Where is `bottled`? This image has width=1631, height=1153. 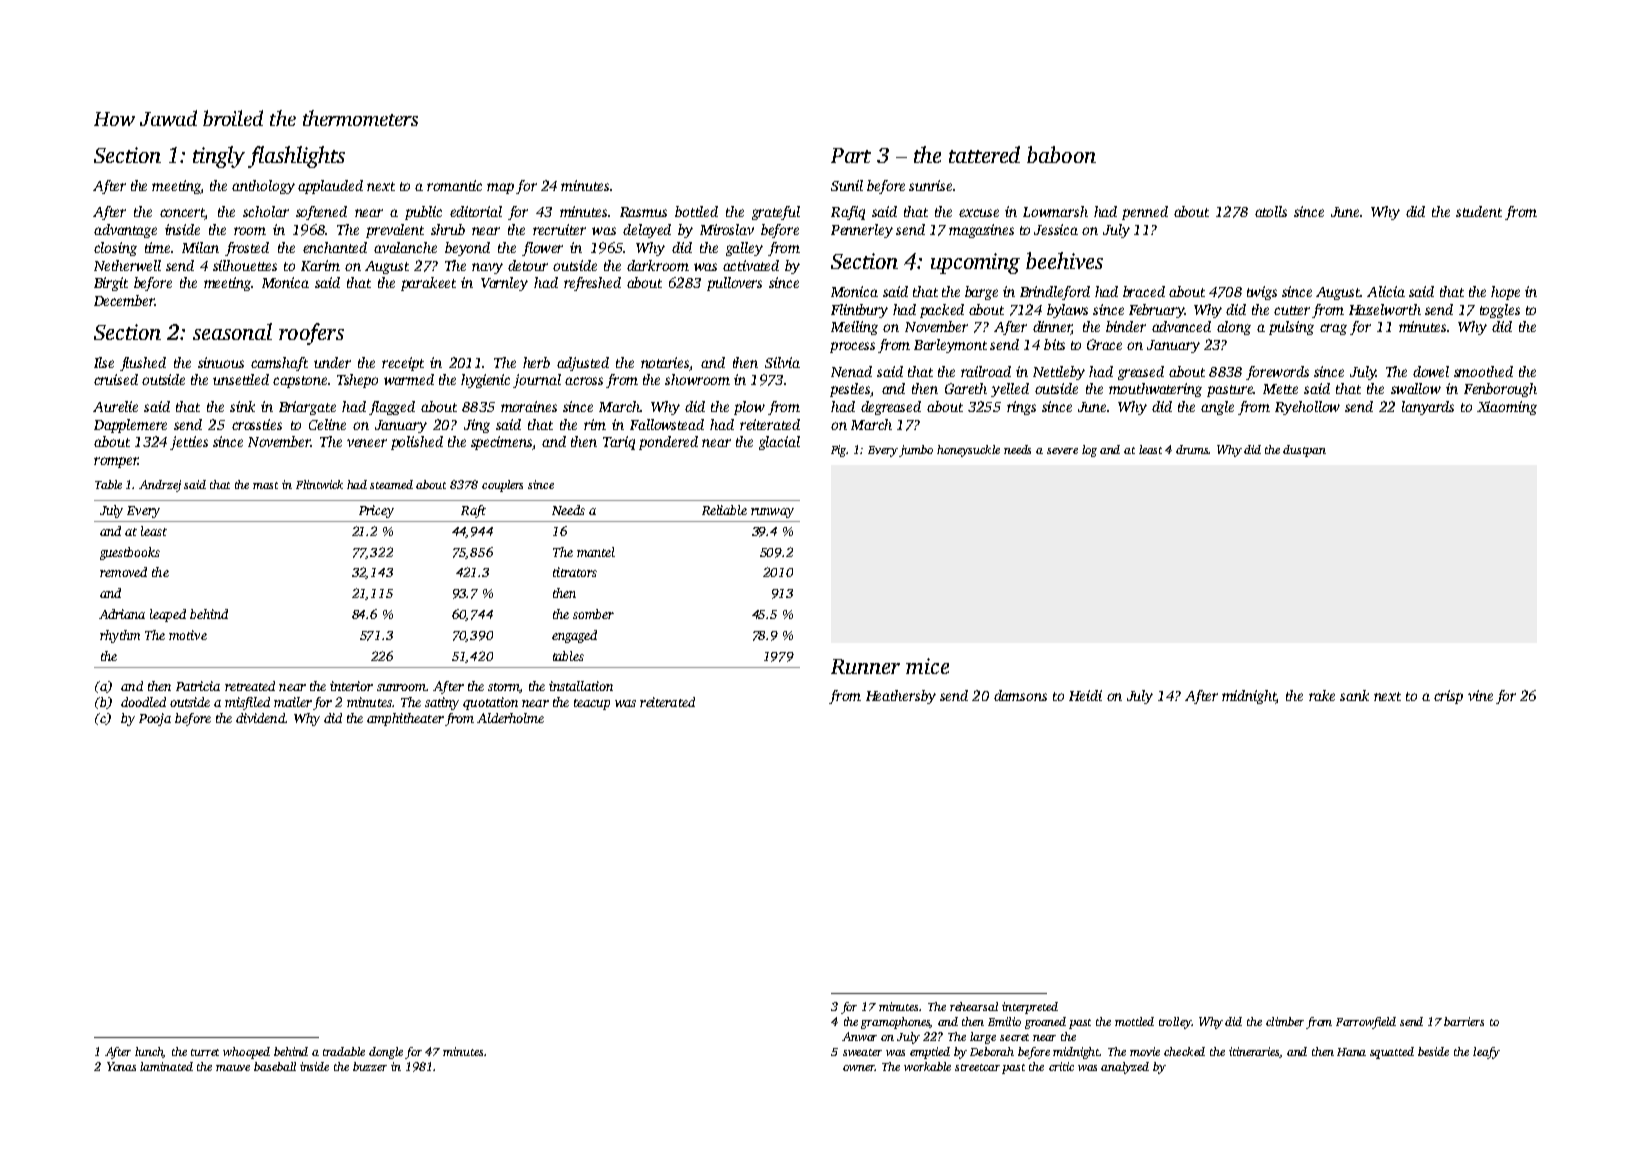
bottled is located at coordinates (696, 211).
